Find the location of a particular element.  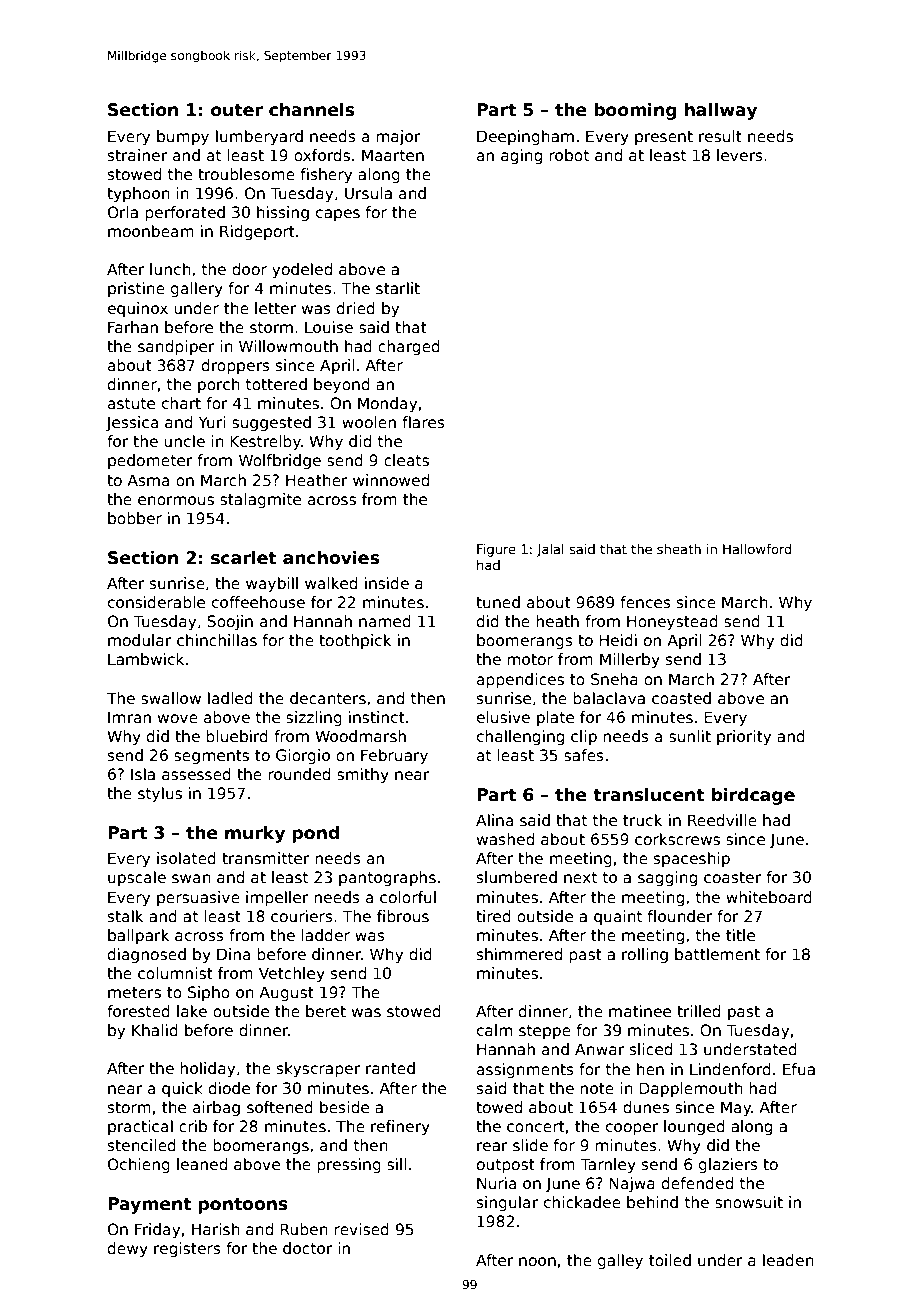

hallway is located at coordinates (721, 111).
